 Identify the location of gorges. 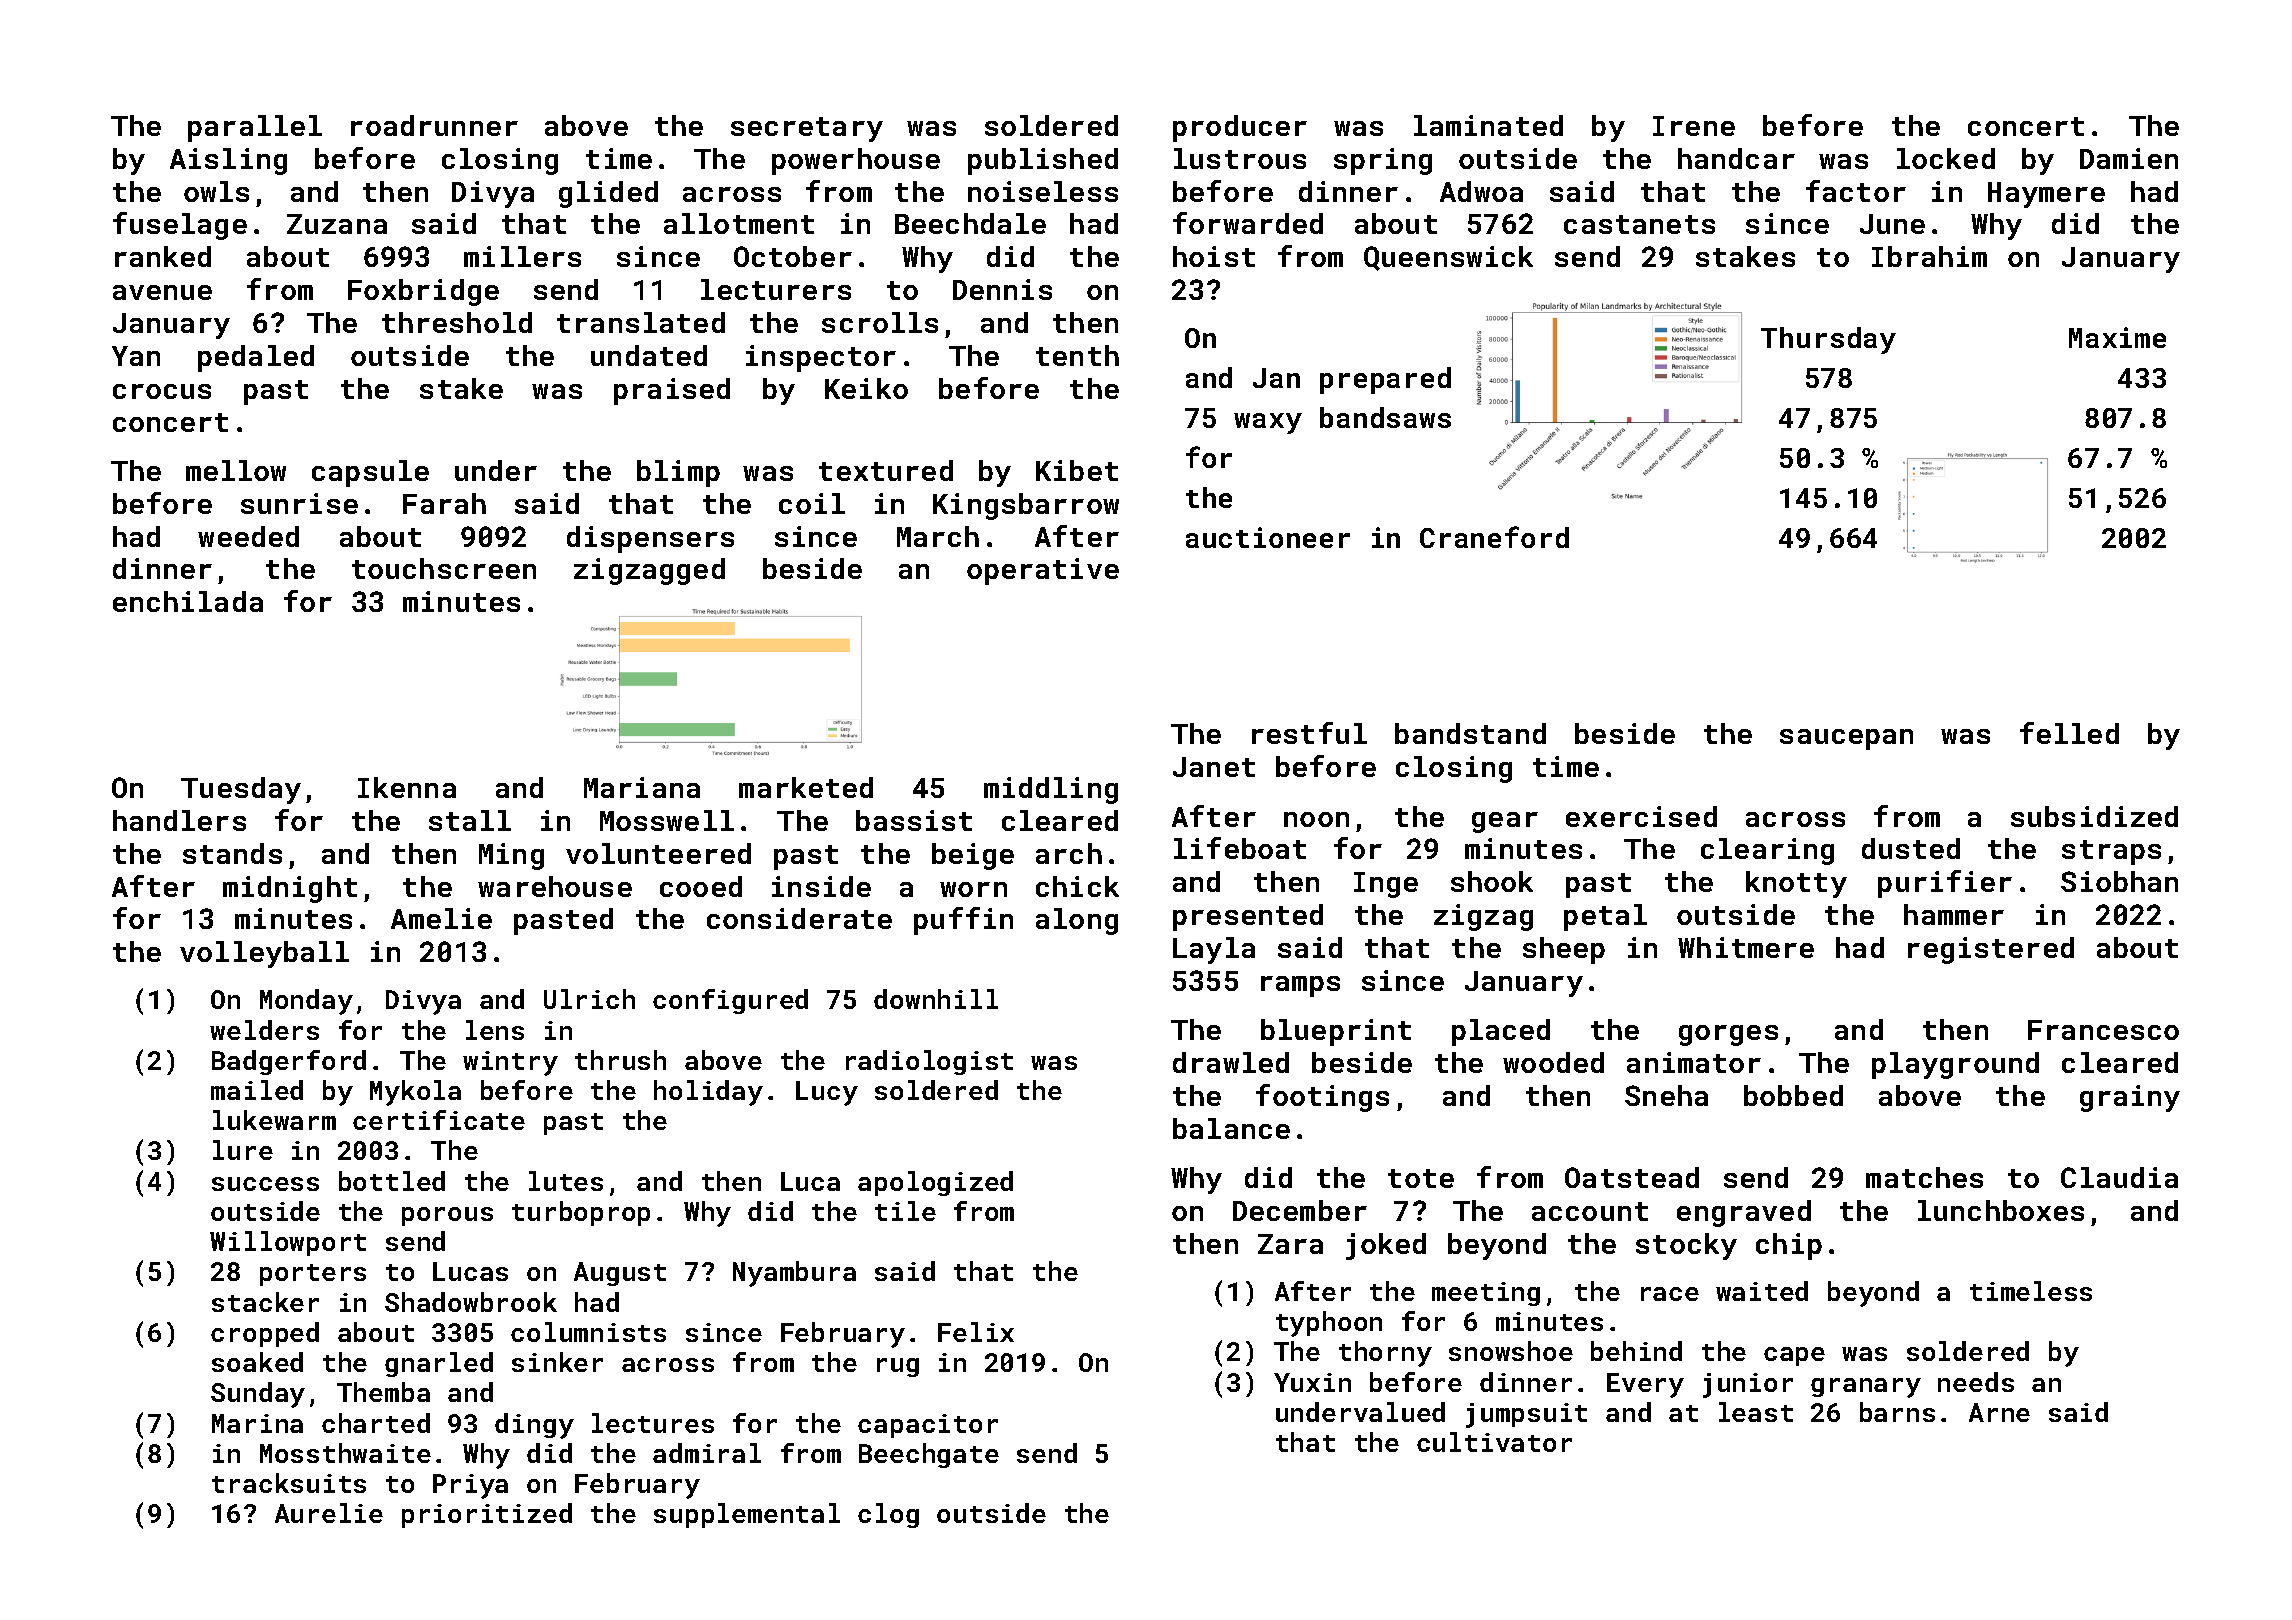
(1728, 1035).
